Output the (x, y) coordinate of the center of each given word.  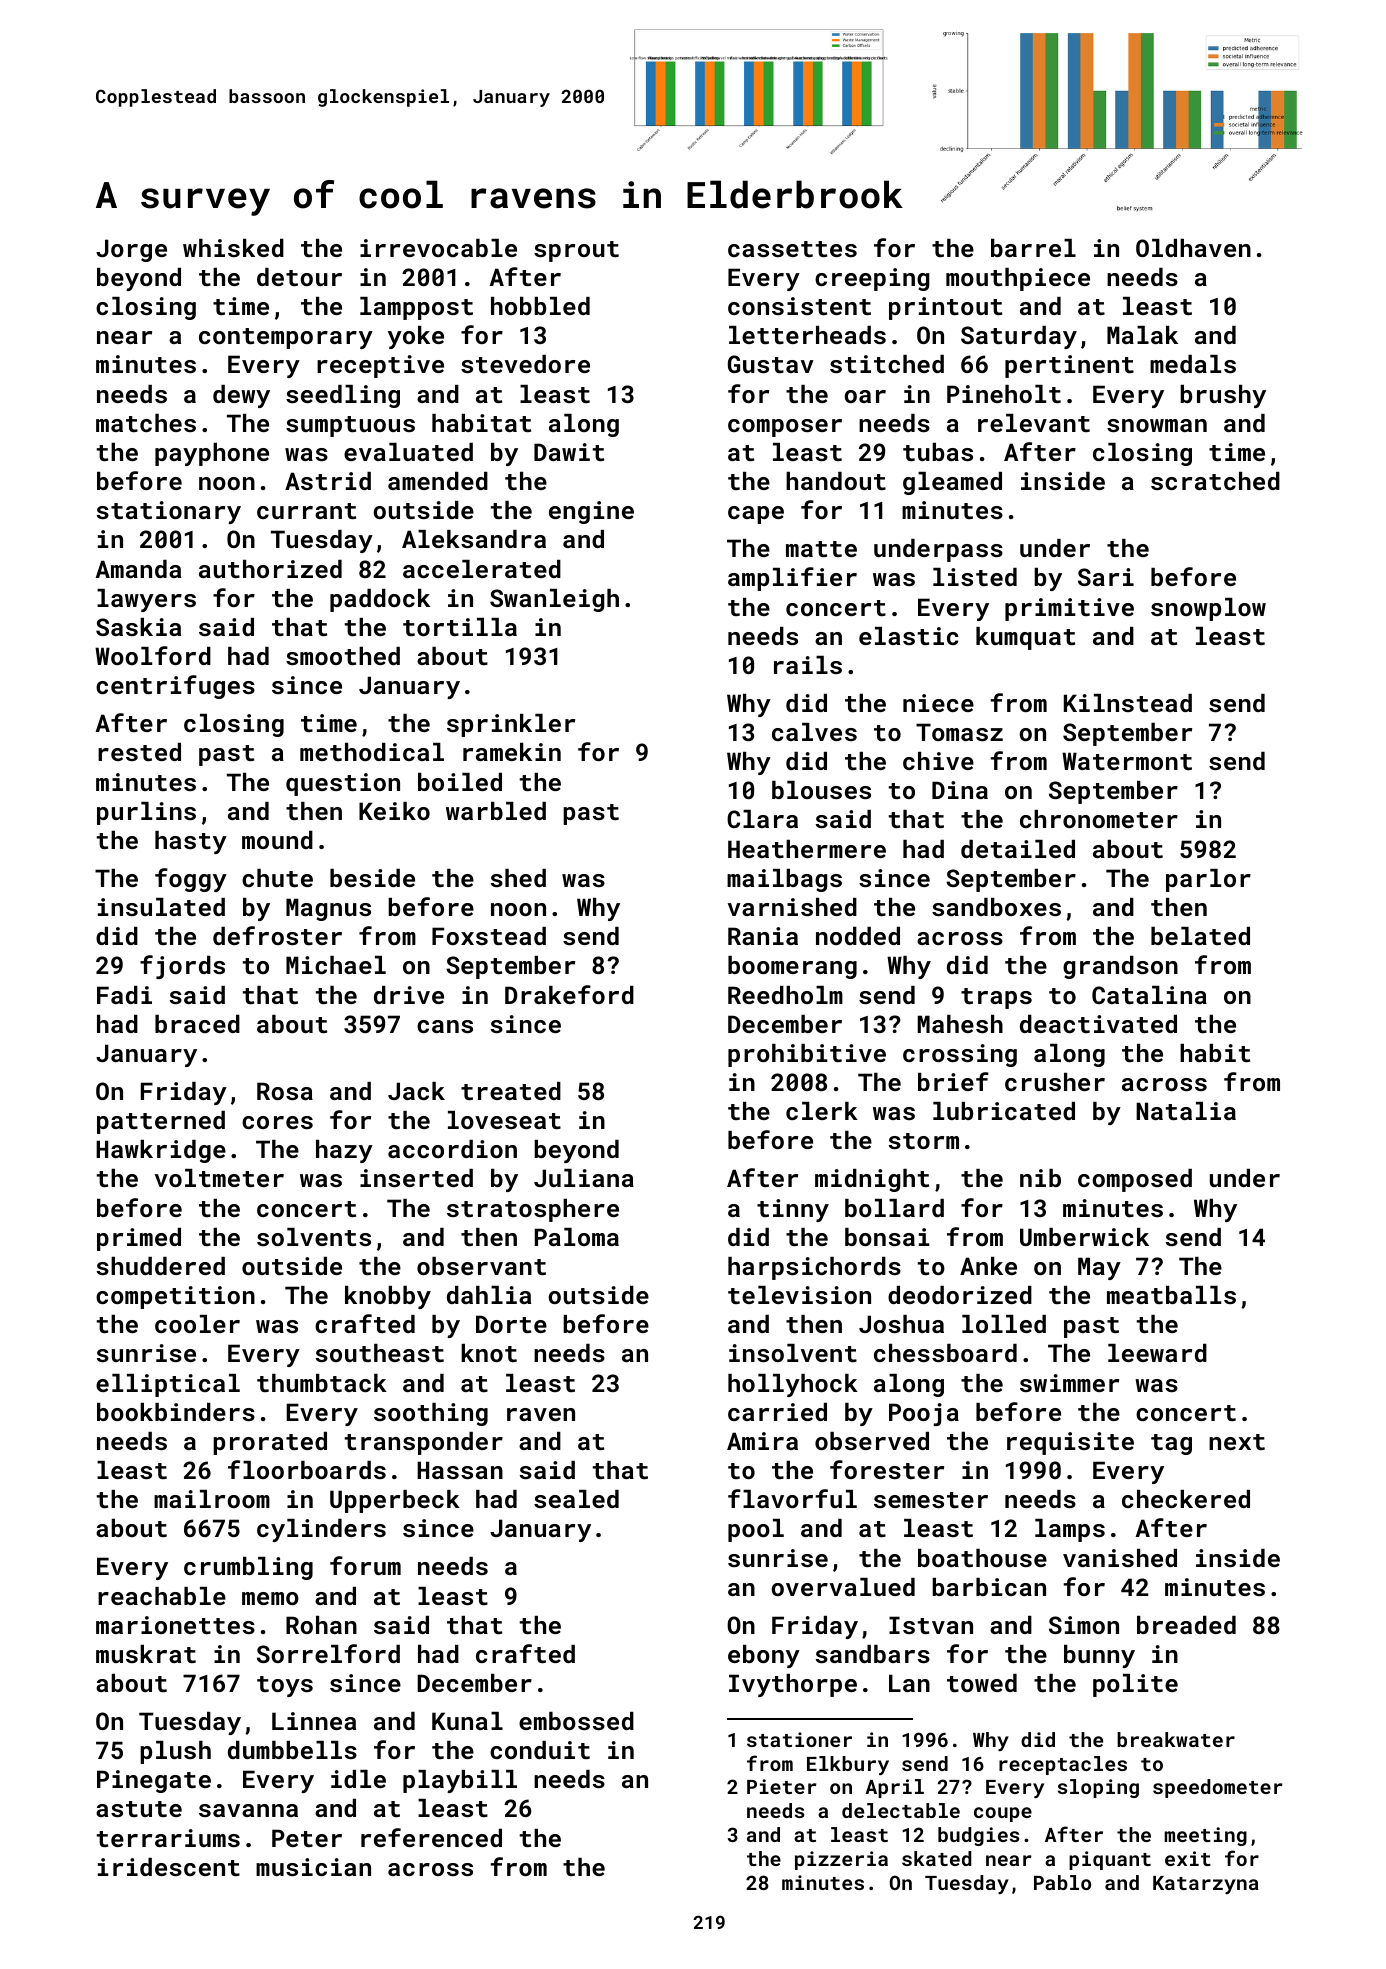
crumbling (248, 1568)
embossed (576, 1721)
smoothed (343, 656)
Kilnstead (1128, 703)
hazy (344, 1151)
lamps (1070, 1530)
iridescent (169, 1867)
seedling (343, 396)
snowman (1157, 425)
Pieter (782, 1786)
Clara (762, 819)
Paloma (577, 1237)
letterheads (807, 335)
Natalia (1186, 1111)
